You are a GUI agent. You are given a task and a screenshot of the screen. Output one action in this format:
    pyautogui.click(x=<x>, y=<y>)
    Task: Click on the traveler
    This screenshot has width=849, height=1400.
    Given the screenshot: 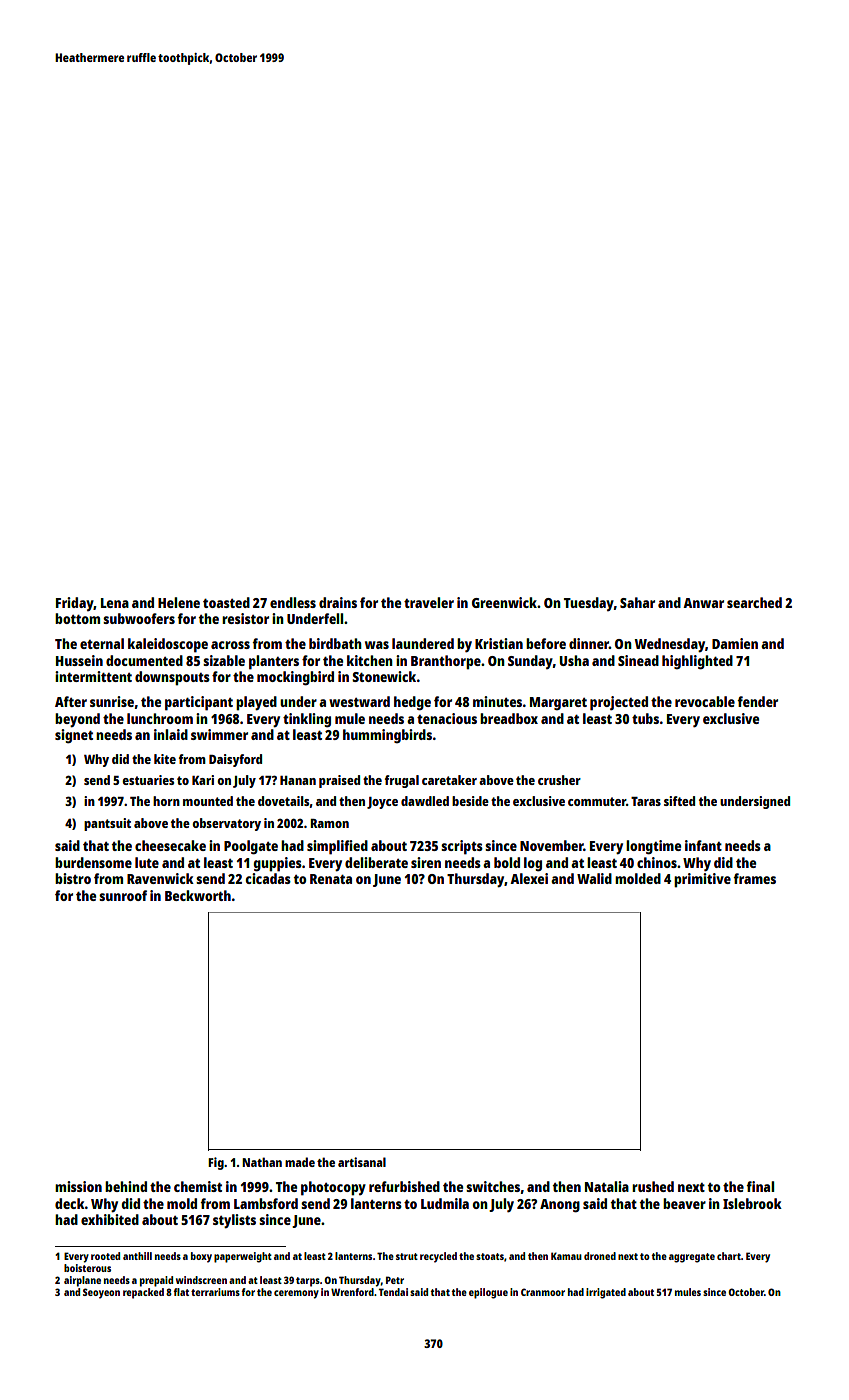 What is the action you would take?
    pyautogui.click(x=429, y=602)
